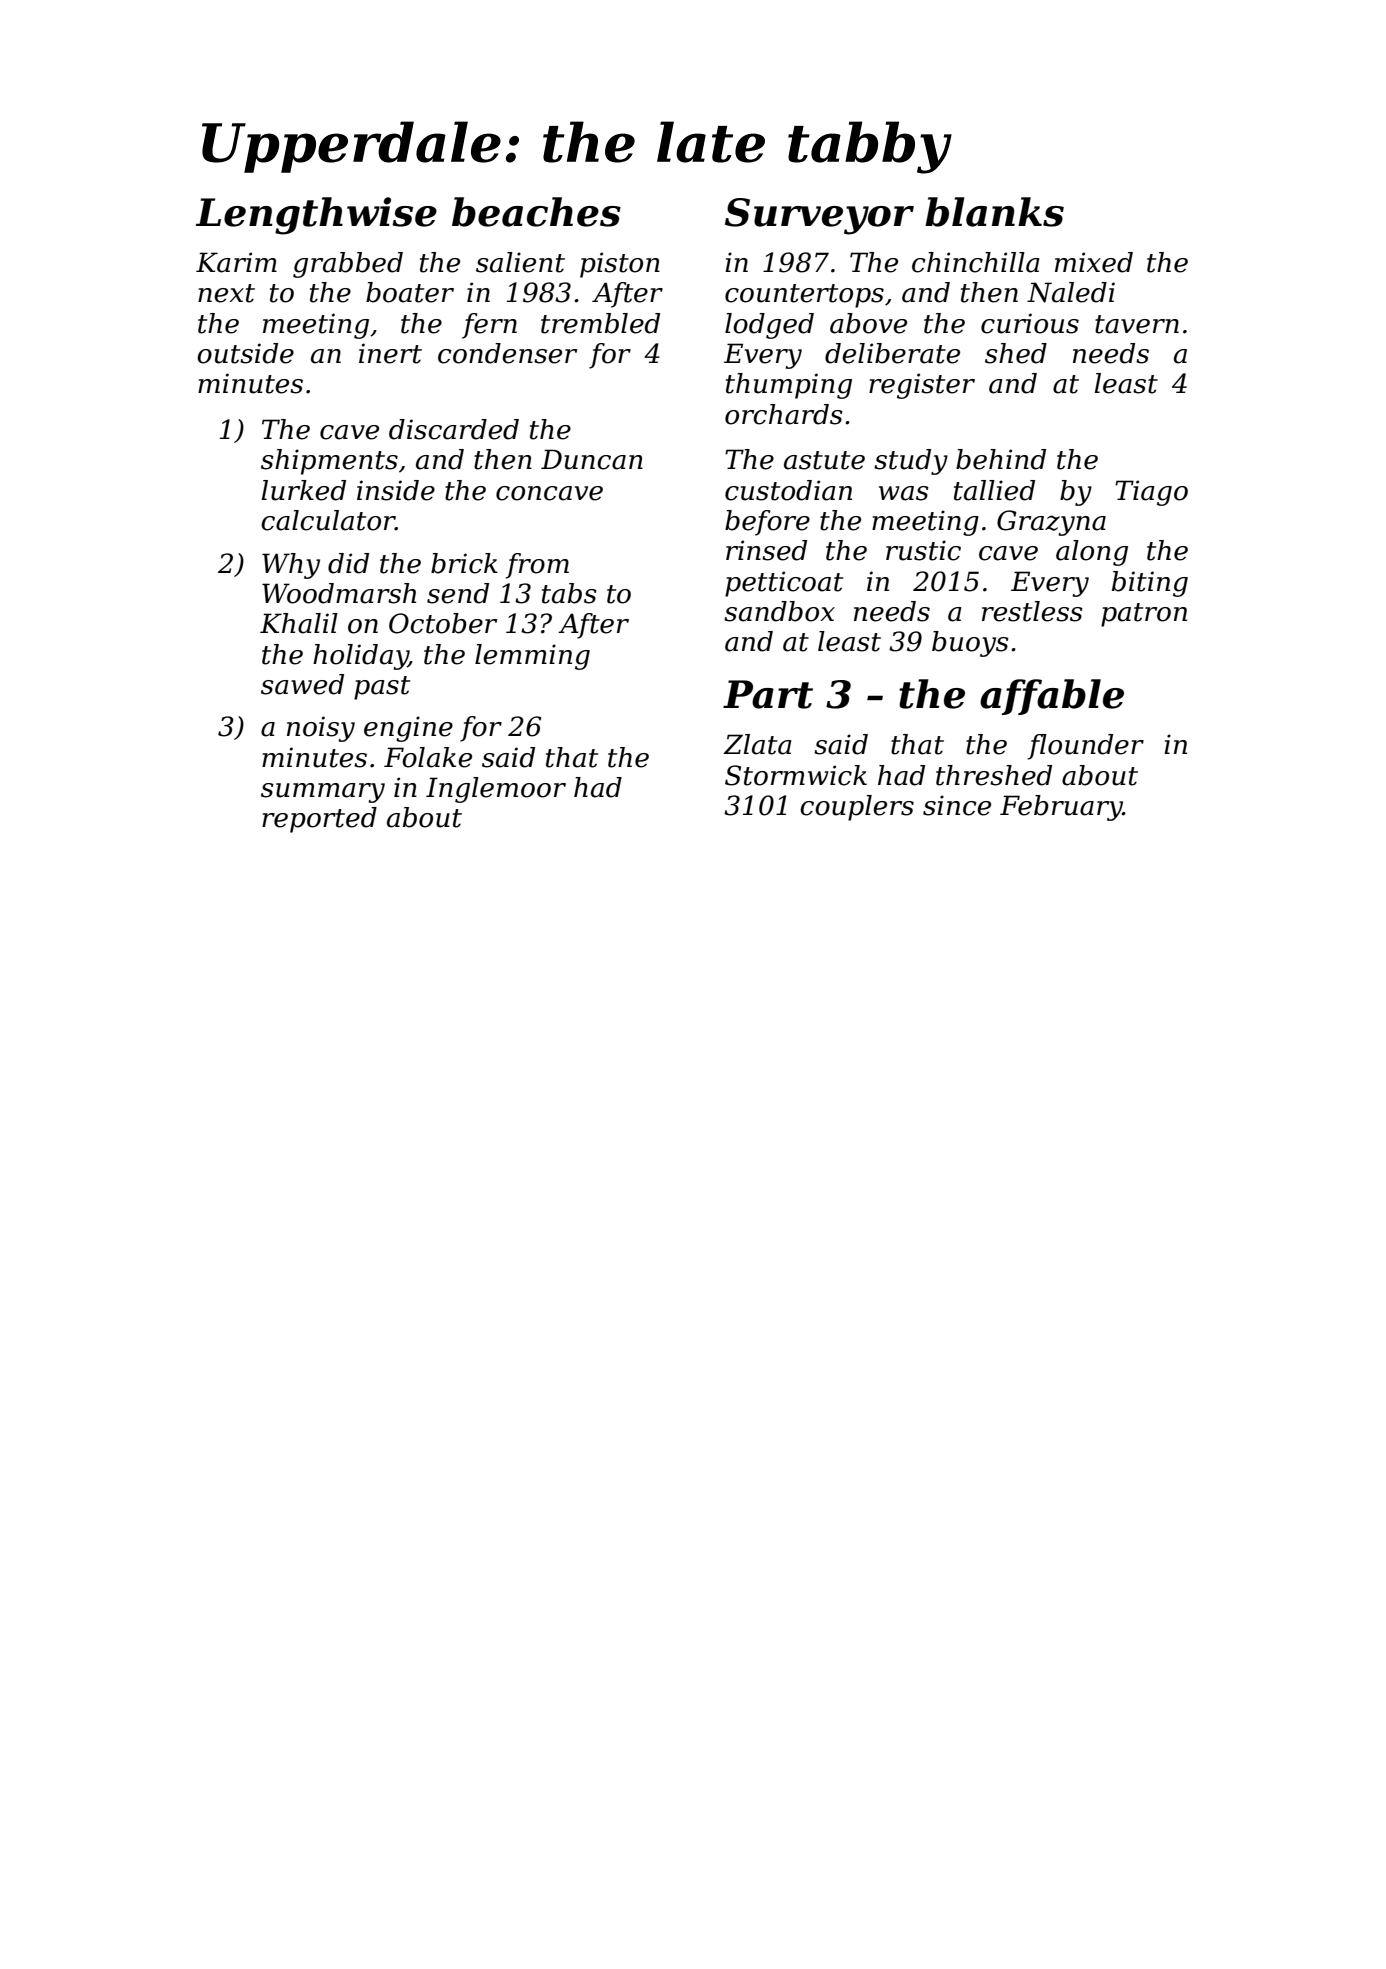 The width and height of the image is (1386, 1969). I want to click on discarded, so click(454, 429).
